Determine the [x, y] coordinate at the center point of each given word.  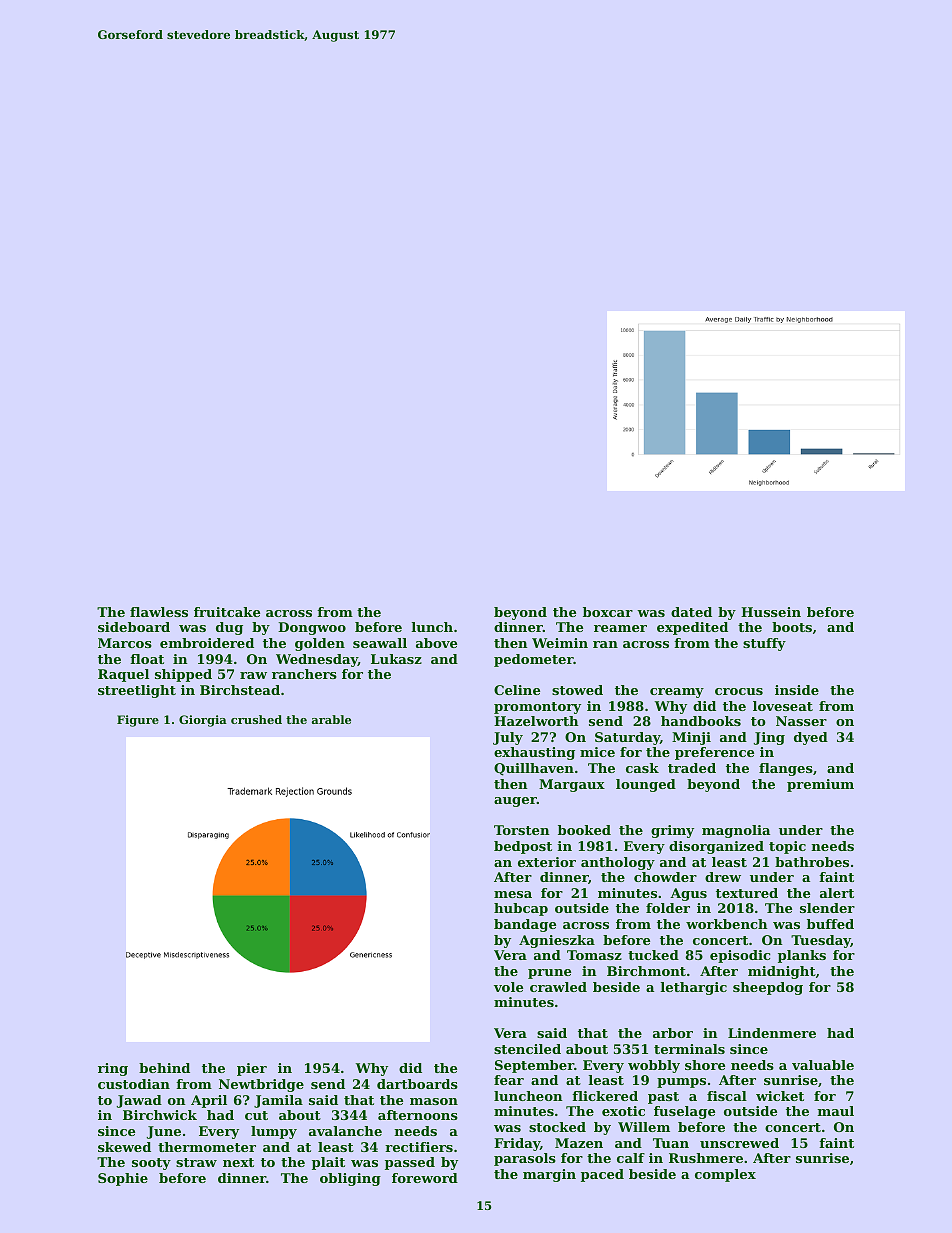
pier [252, 1069]
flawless [159, 612]
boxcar [608, 612]
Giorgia [203, 721]
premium [820, 785]
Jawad [139, 1101]
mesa [513, 894]
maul [836, 1111]
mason [434, 1101]
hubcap [521, 909]
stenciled [527, 1049]
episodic [740, 956]
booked [584, 830]
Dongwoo [312, 628]
